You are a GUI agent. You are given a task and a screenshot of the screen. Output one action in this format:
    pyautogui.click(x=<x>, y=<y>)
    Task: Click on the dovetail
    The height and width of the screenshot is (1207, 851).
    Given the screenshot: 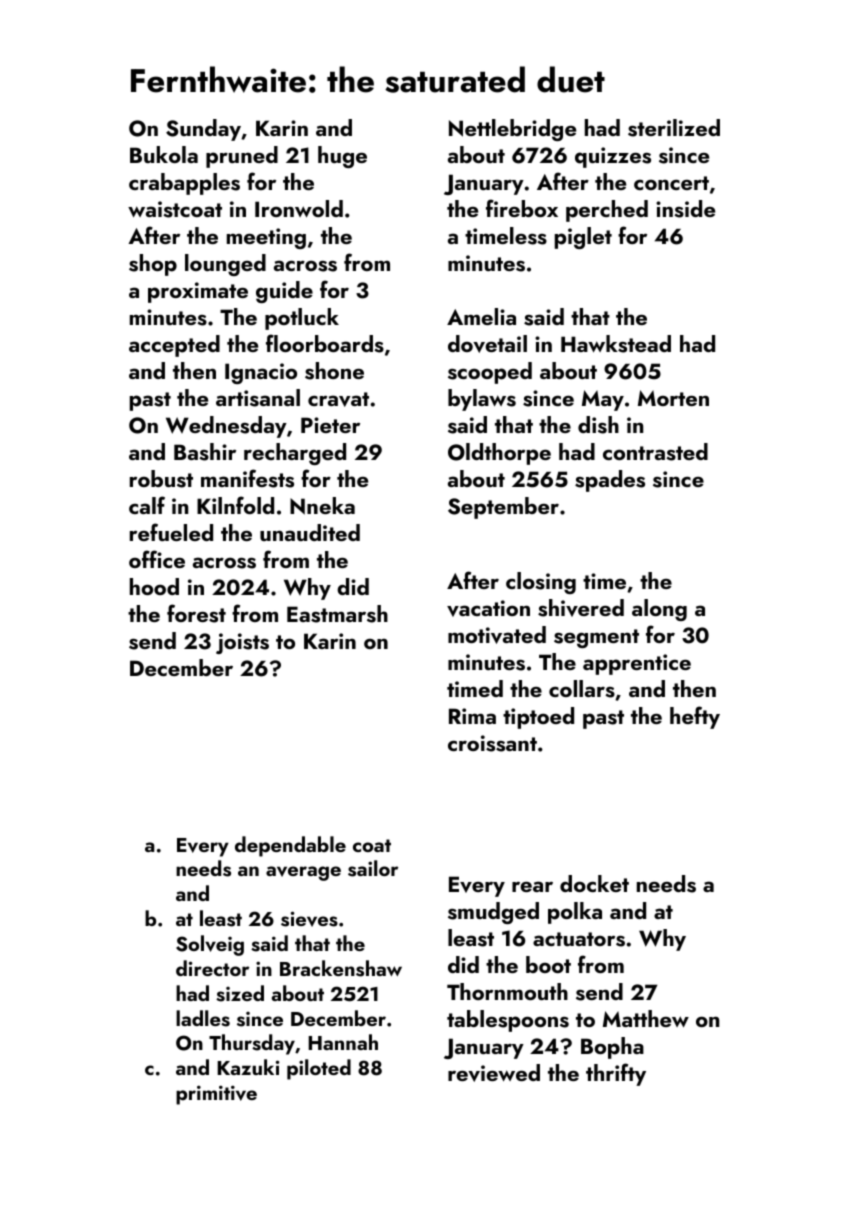 What is the action you would take?
    pyautogui.click(x=487, y=344)
